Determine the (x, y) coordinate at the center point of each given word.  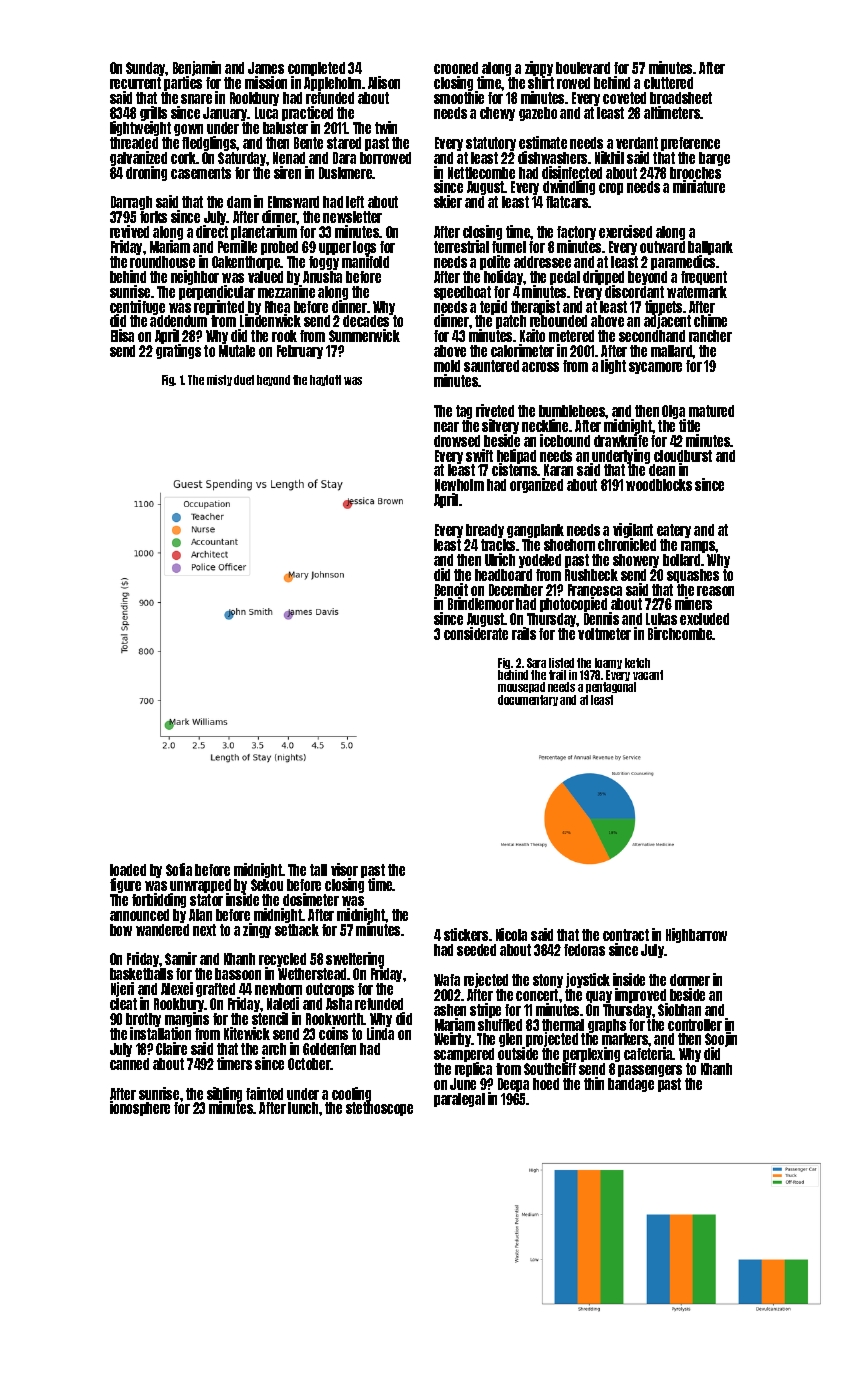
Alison (384, 82)
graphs (607, 1026)
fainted (264, 1093)
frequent (704, 278)
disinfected (572, 172)
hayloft (325, 380)
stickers (466, 934)
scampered (464, 1055)
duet (244, 380)
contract (626, 935)
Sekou (267, 885)
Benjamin (197, 69)
